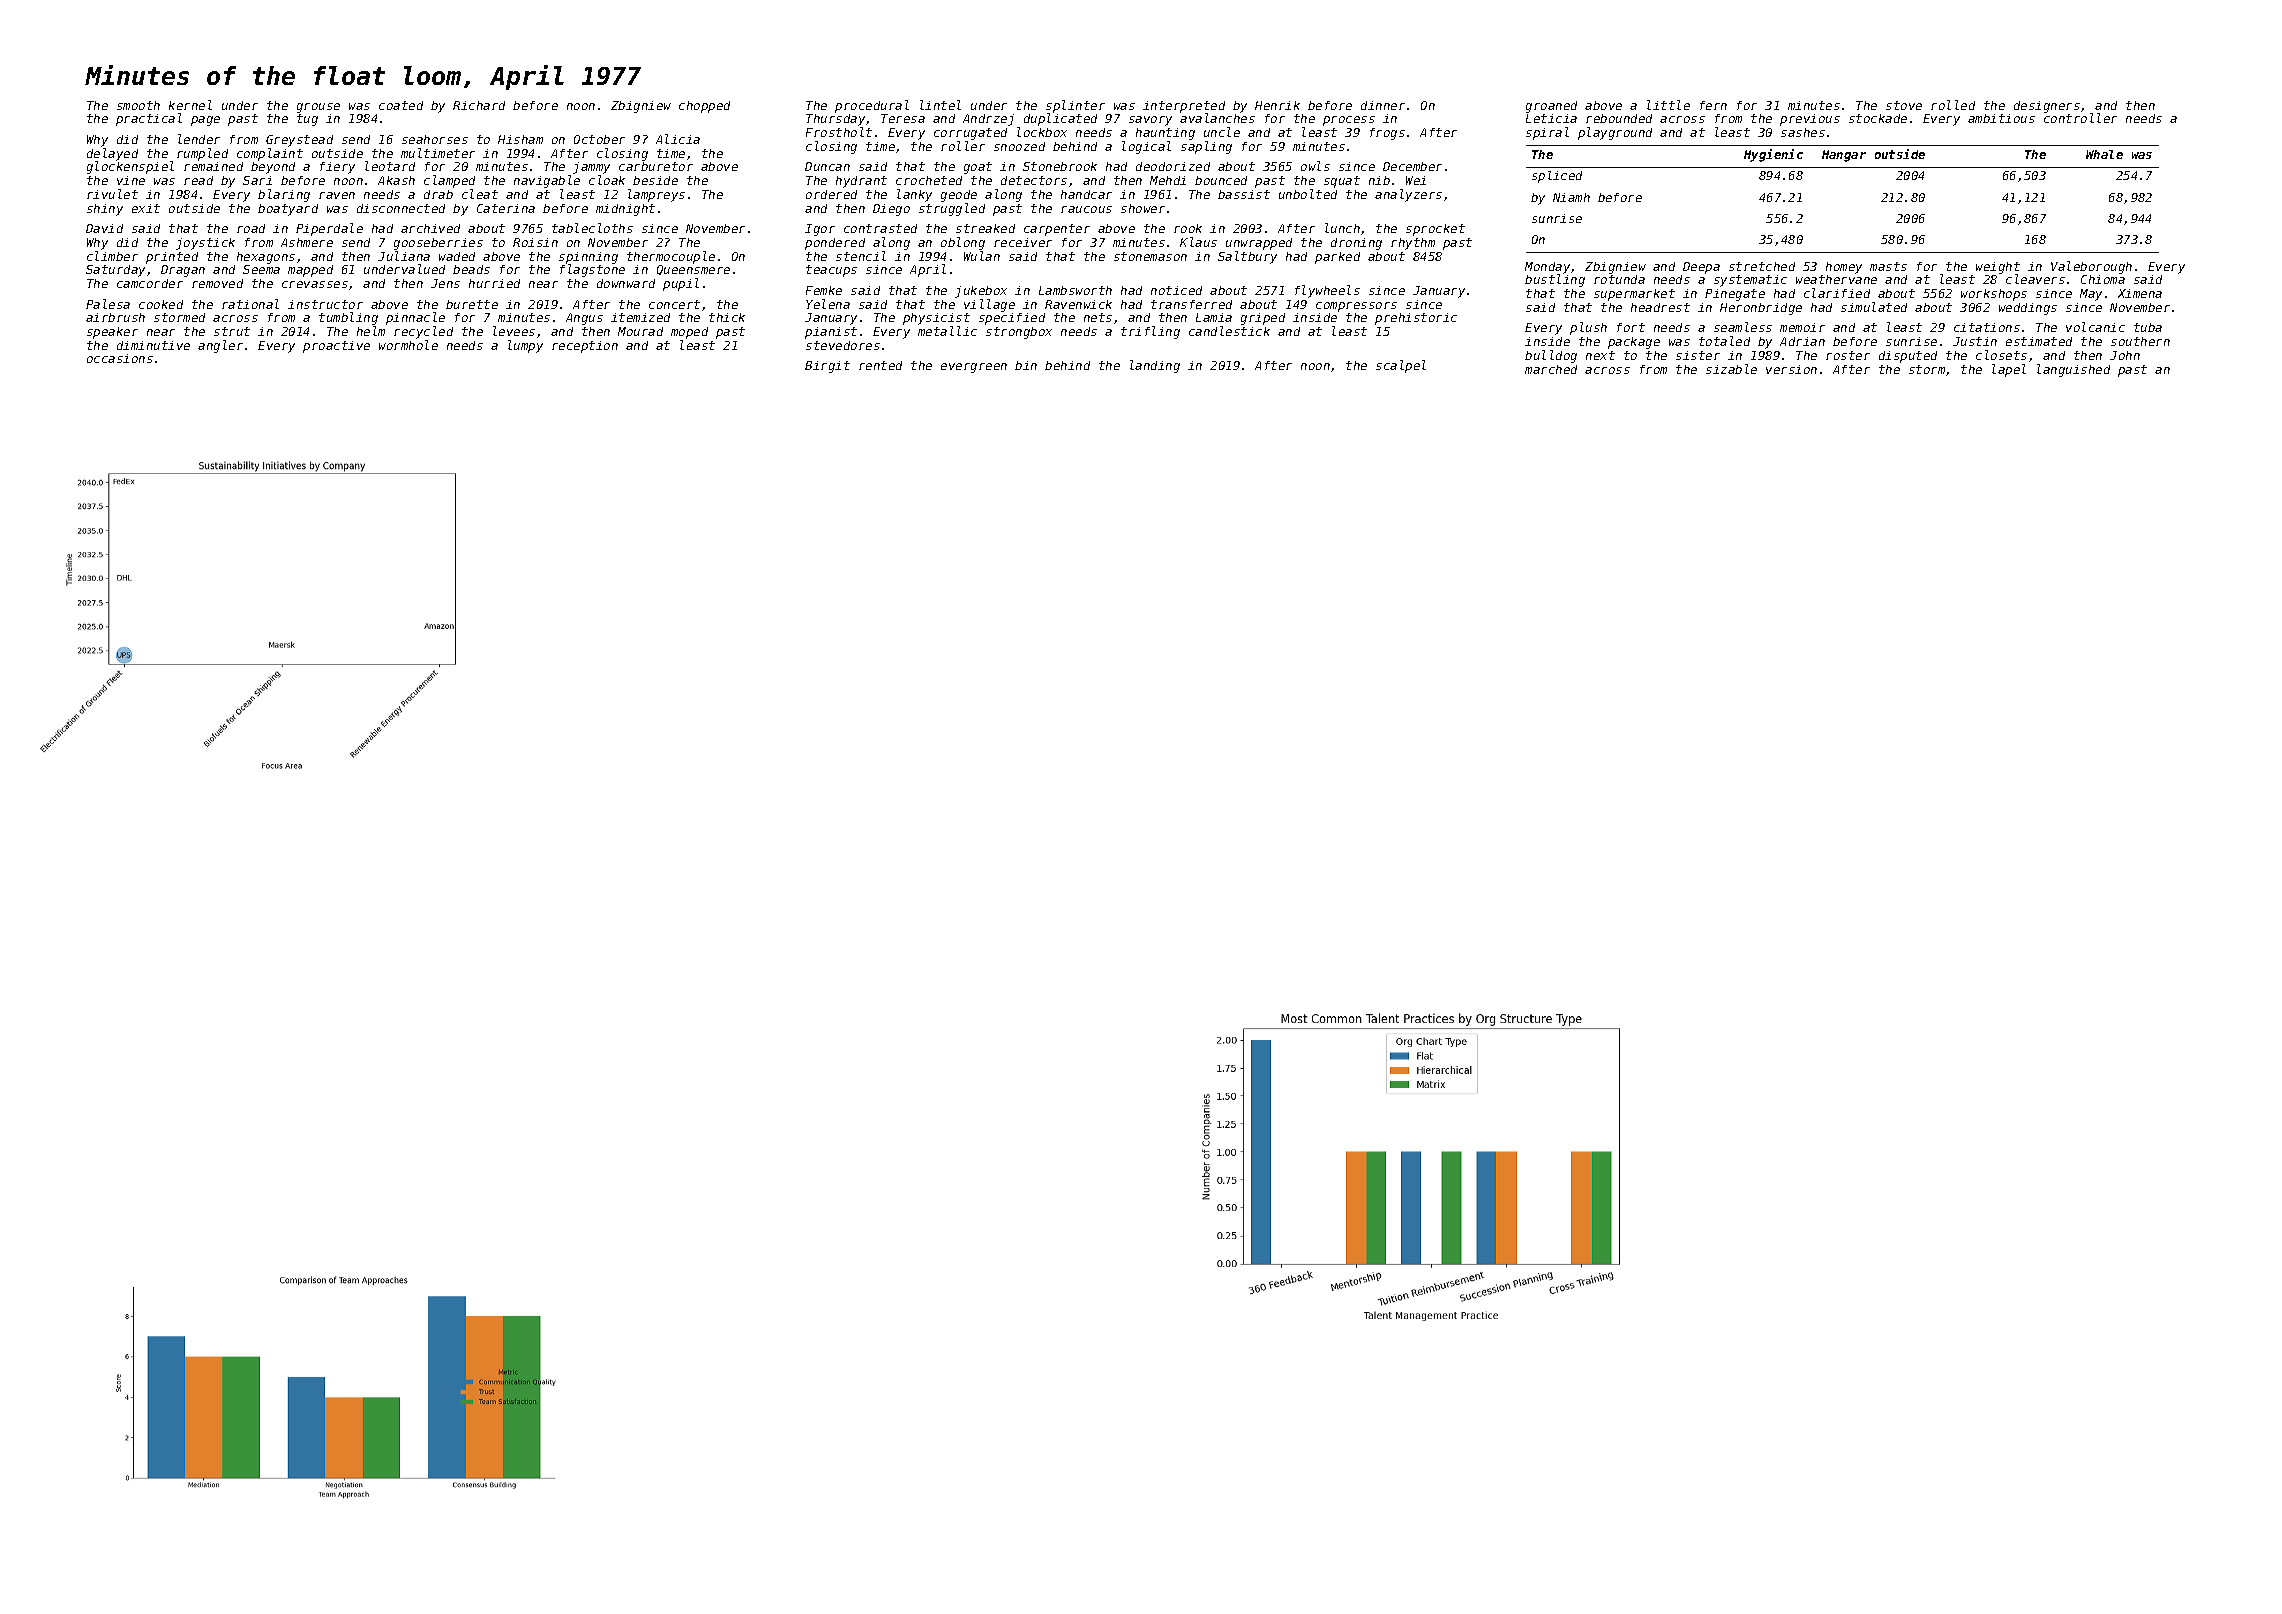  Describe the element at coordinates (479, 105) in the screenshot. I see `Richard` at that location.
